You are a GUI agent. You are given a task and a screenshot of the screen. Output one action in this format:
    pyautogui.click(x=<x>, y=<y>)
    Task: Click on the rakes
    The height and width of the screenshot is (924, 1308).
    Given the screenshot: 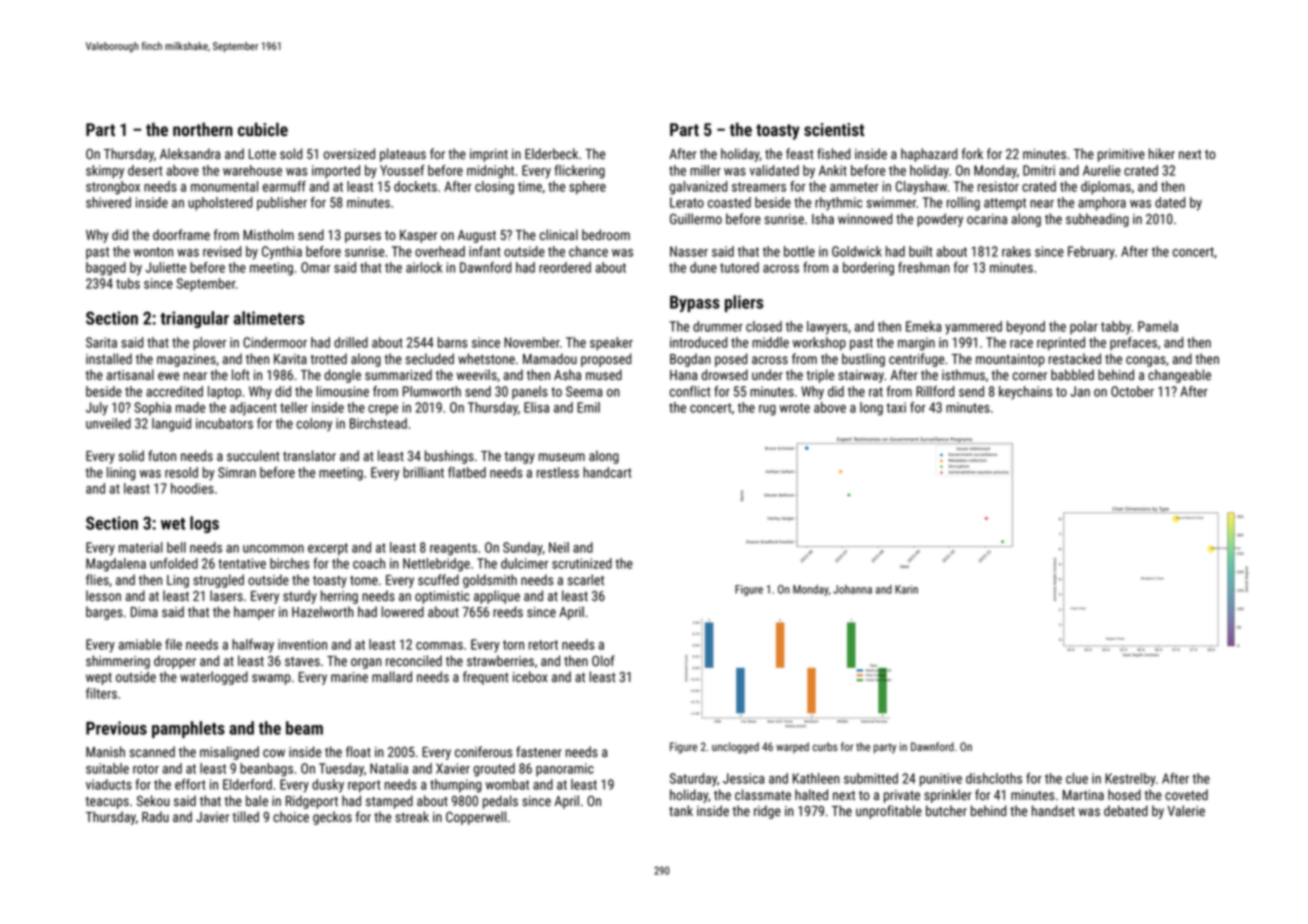 What is the action you would take?
    pyautogui.click(x=1016, y=251)
